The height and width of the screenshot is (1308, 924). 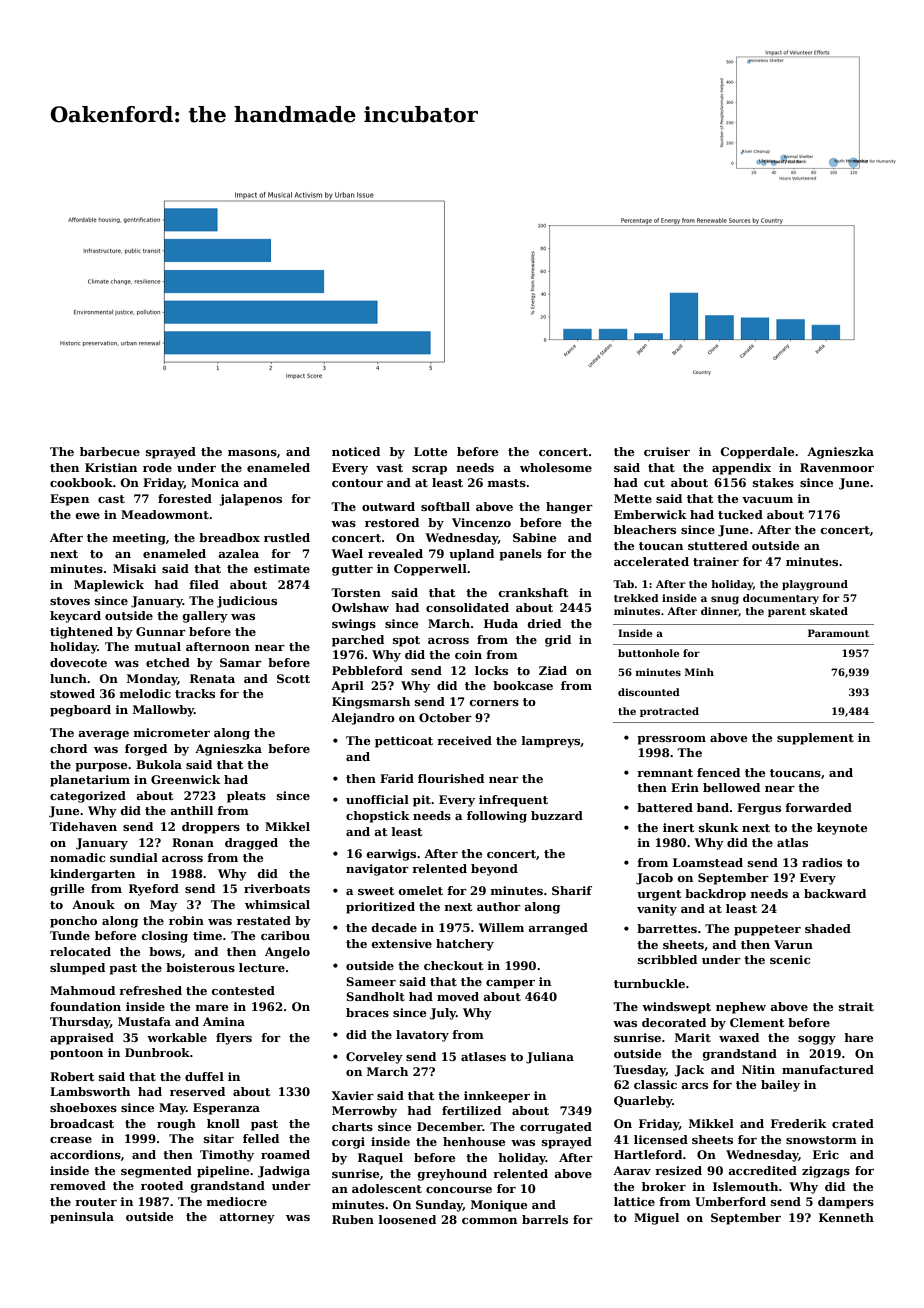 What do you see at coordinates (510, 984) in the screenshot?
I see `camper` at bounding box center [510, 984].
